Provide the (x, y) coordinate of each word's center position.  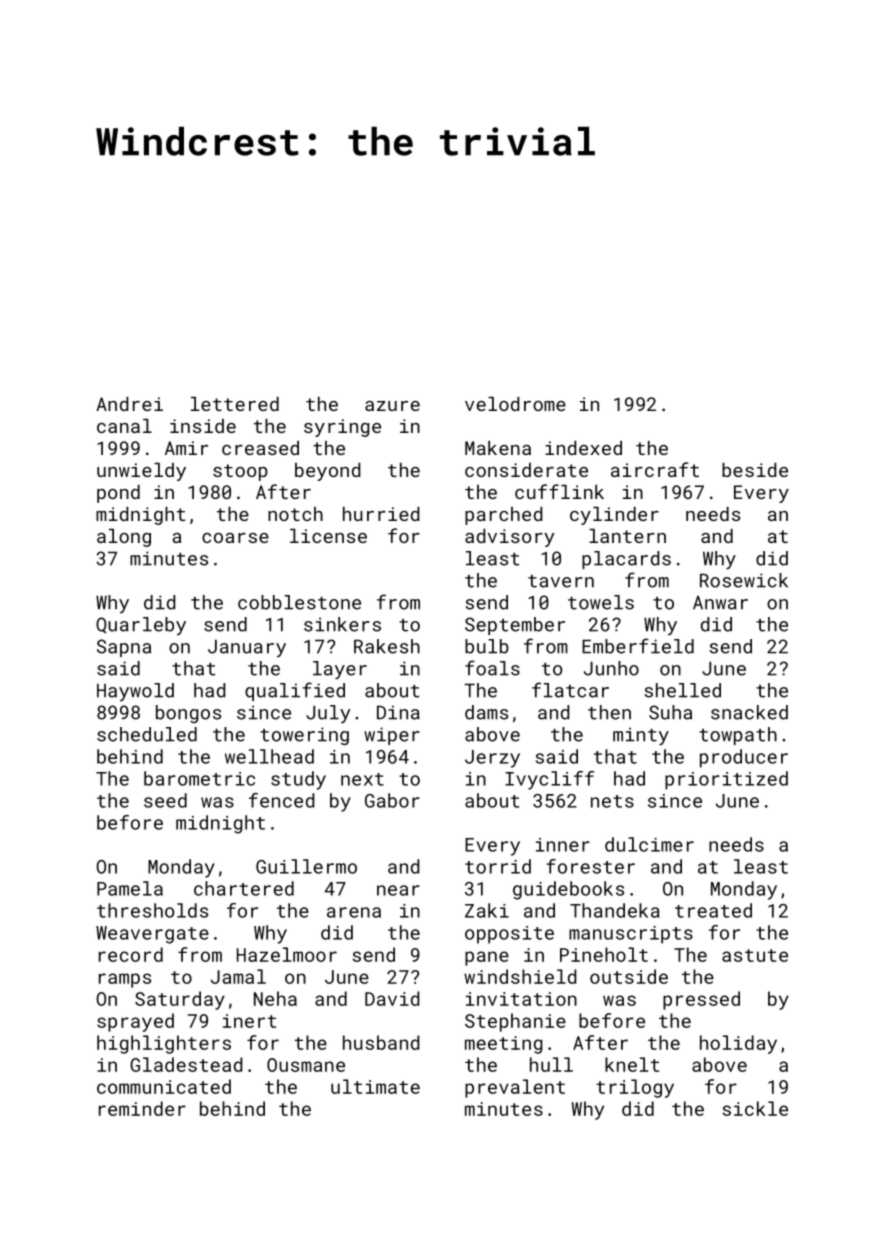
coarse (235, 538)
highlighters (164, 1044)
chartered (244, 888)
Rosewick (744, 580)
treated (713, 910)
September (515, 626)
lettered (235, 404)
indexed (583, 448)
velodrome (515, 404)
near (398, 890)
